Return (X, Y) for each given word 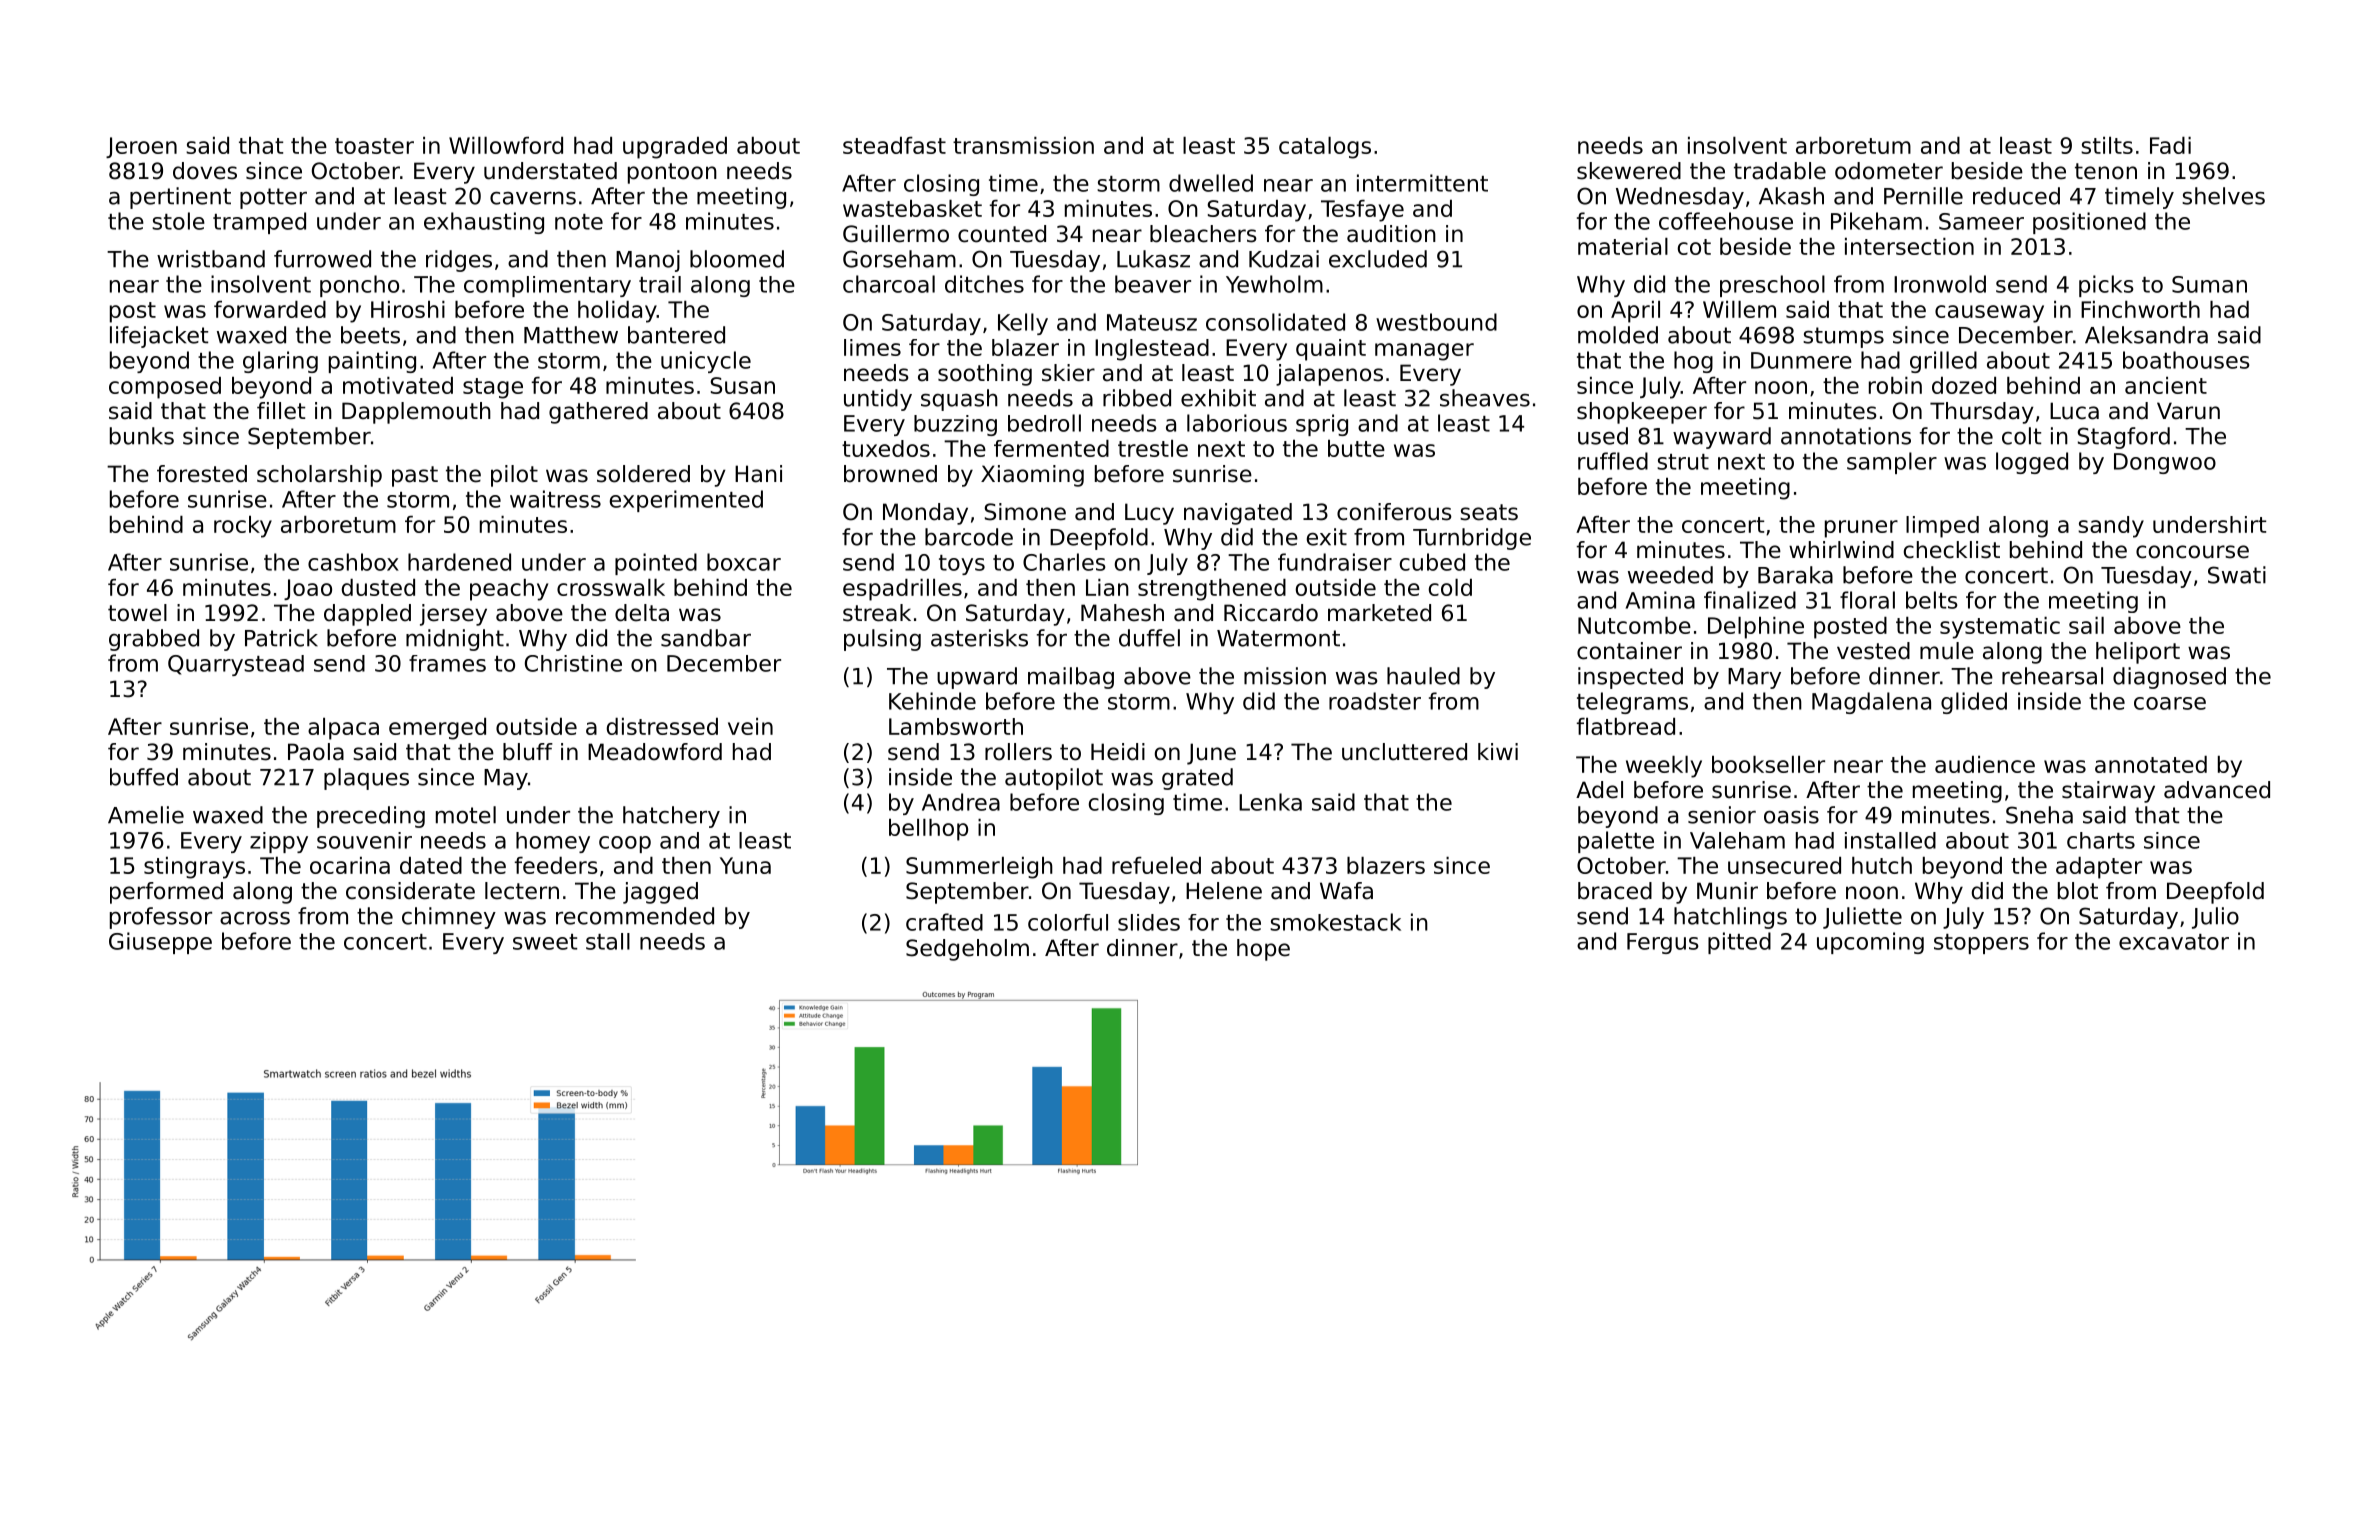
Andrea (961, 802)
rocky (243, 527)
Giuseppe (160, 943)
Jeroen (141, 147)
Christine (573, 663)
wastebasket (912, 208)
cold (1450, 587)
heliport (2138, 653)
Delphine (1756, 628)
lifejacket (159, 337)
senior (1722, 815)
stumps (1843, 337)
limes (872, 347)
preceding (371, 817)
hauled (1423, 676)
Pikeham (1876, 221)
